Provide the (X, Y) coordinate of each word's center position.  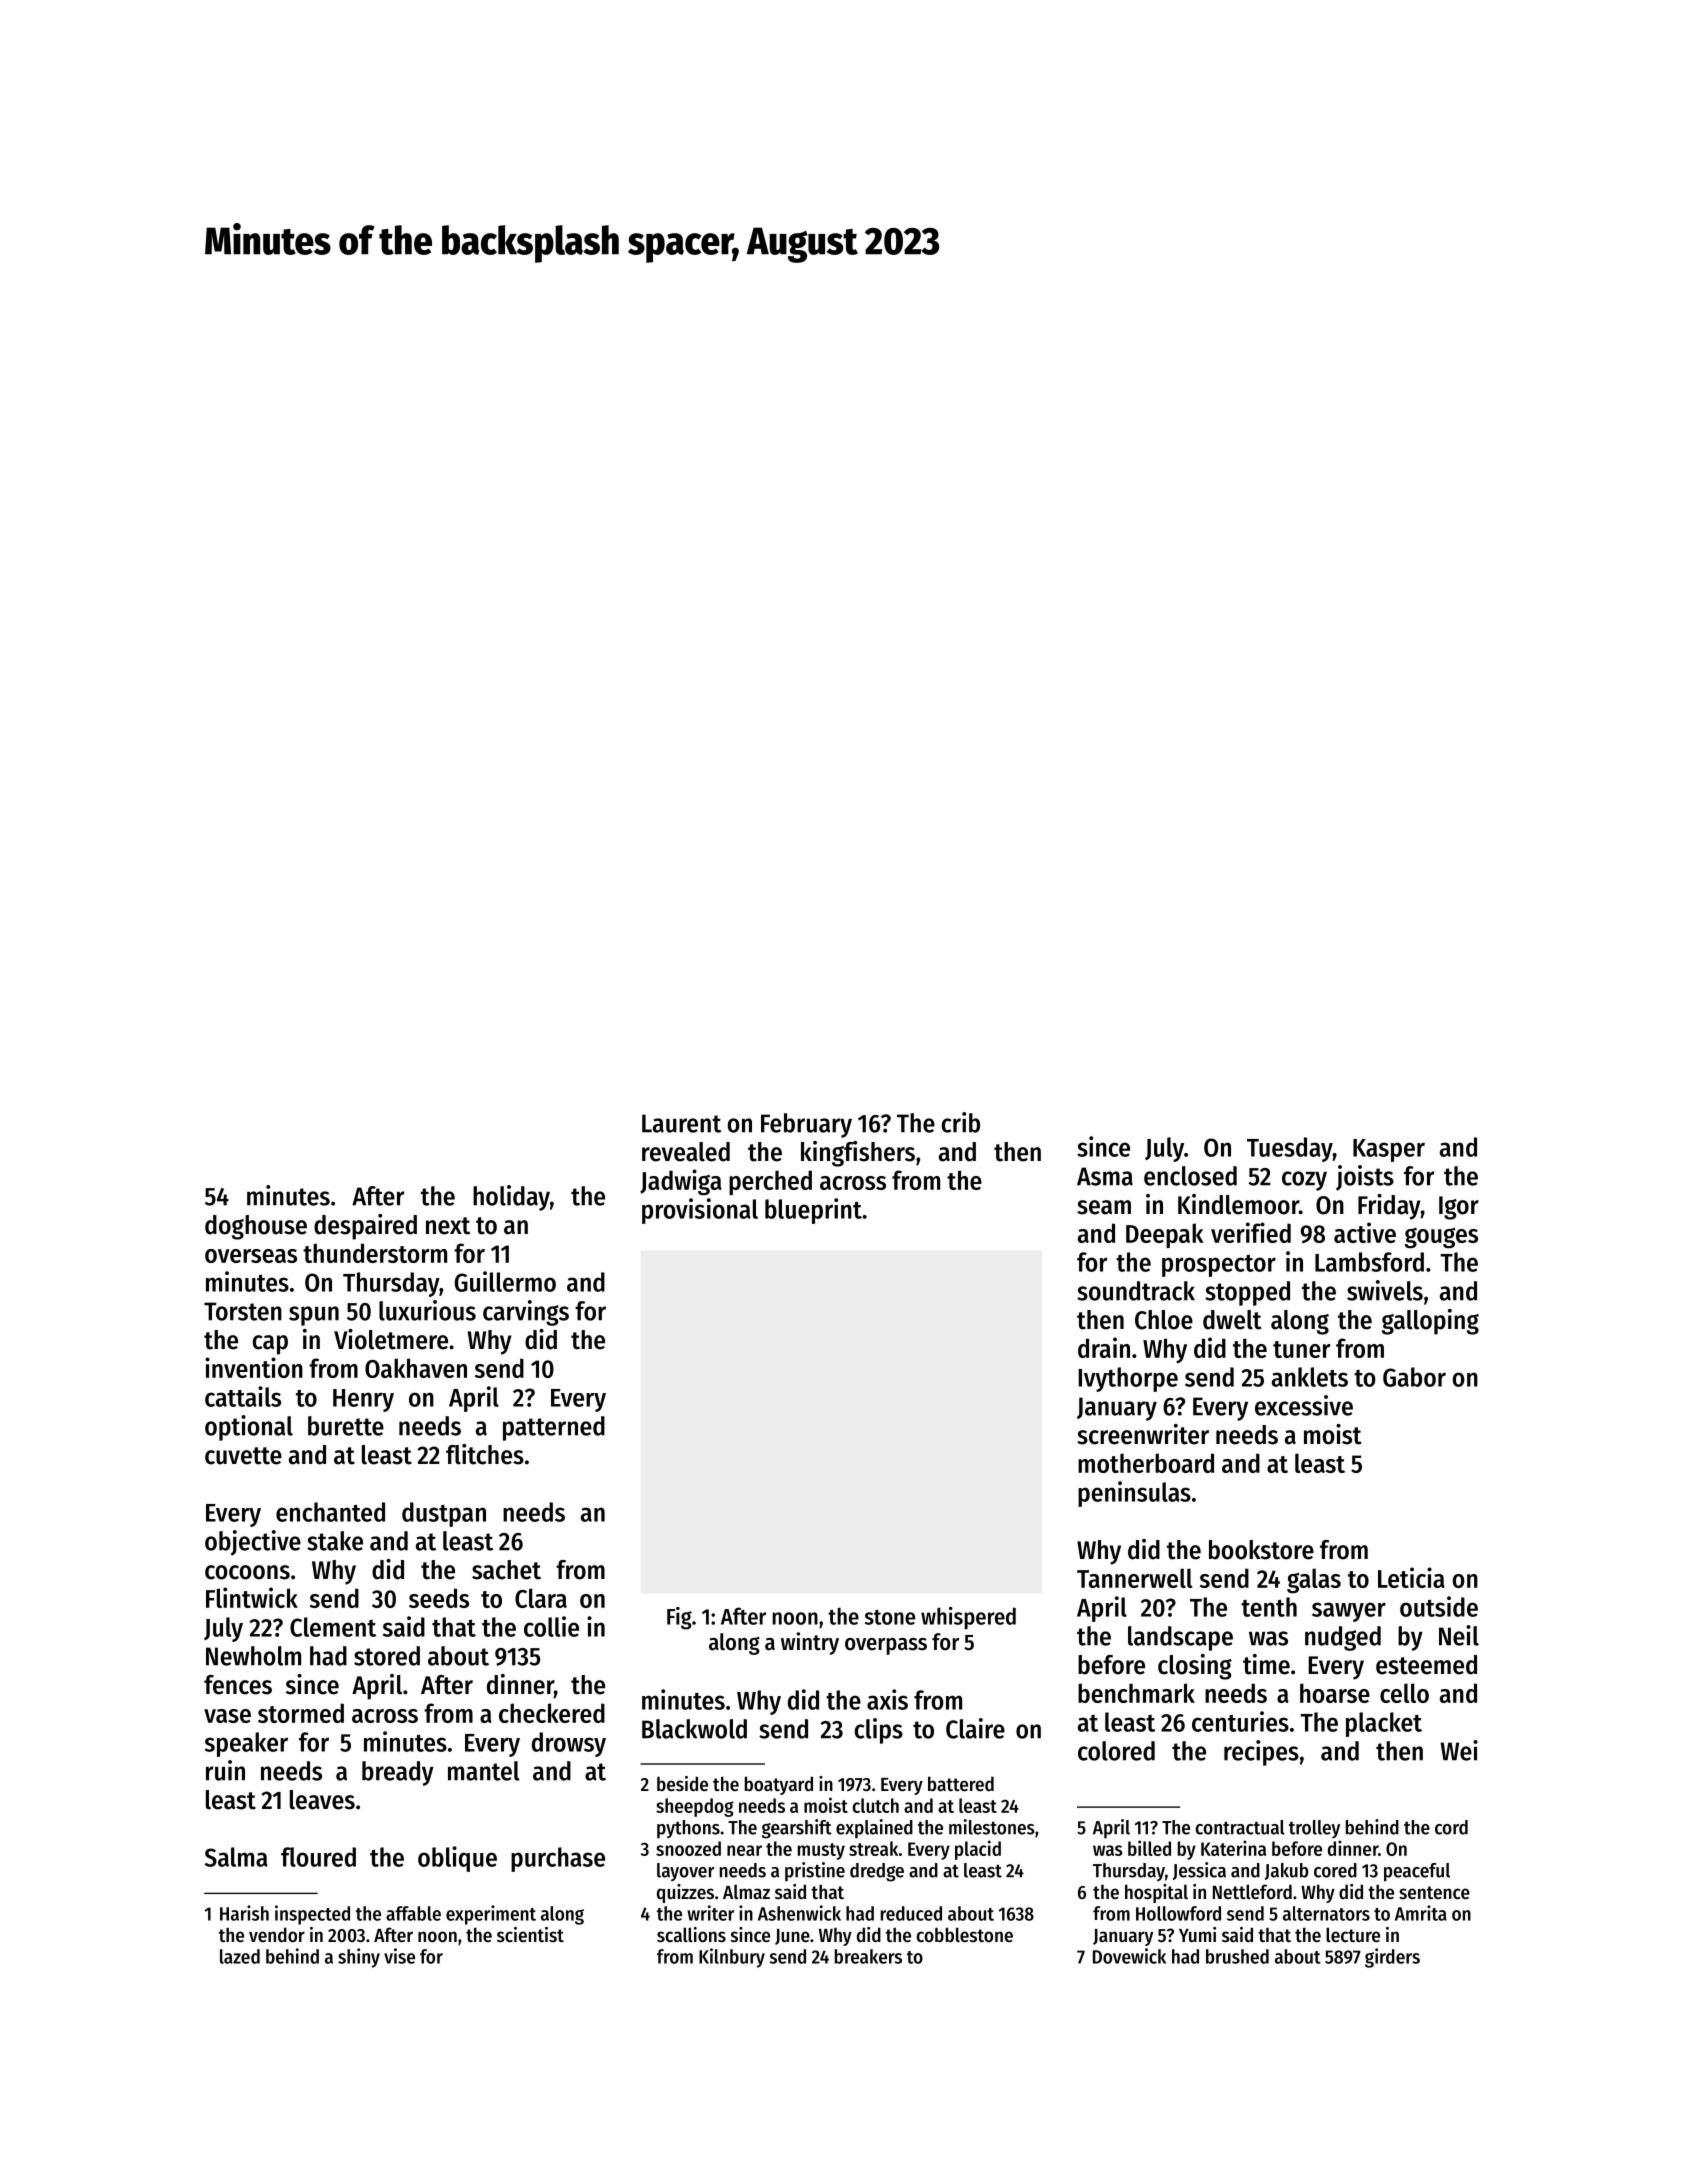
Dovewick (1129, 1956)
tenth (1269, 1607)
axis (887, 1699)
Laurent (681, 1123)
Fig (679, 1618)
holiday (511, 1198)
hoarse (1335, 1693)
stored (387, 1656)
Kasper (1389, 1150)
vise (399, 1956)
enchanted (330, 1512)
